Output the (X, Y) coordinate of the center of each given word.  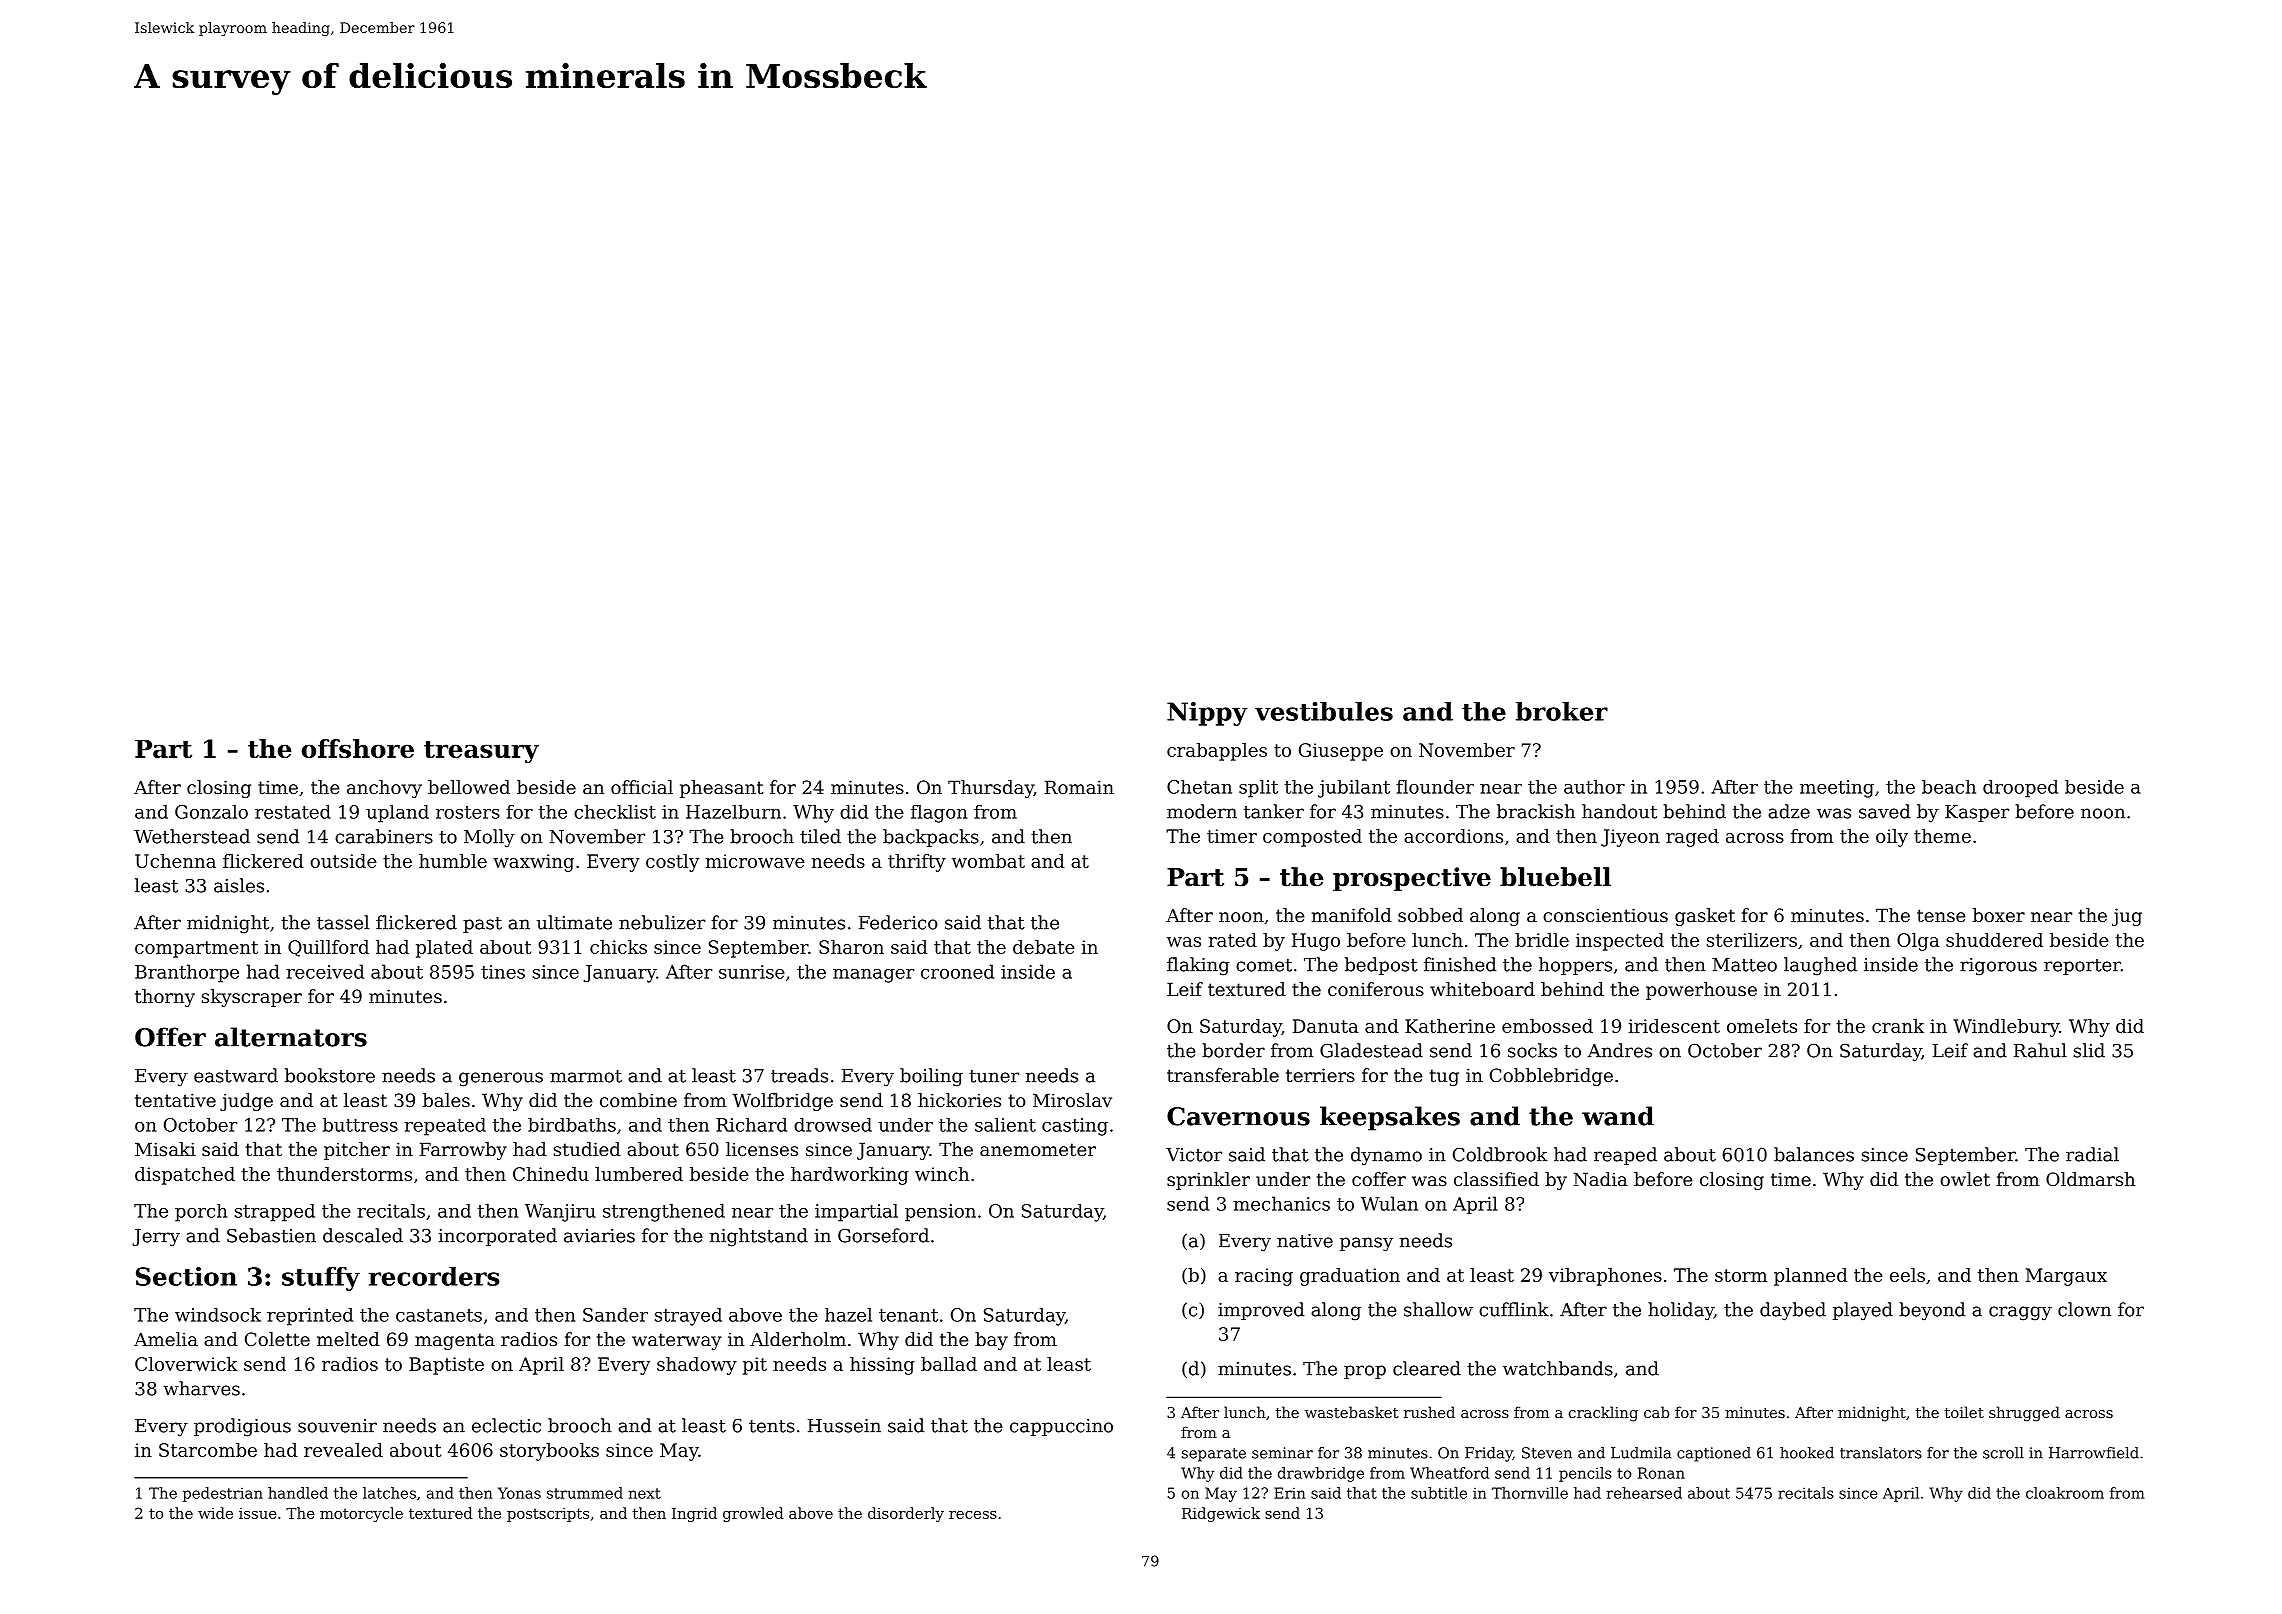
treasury (481, 752)
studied (587, 1149)
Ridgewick (1221, 1514)
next (645, 1493)
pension (940, 1213)
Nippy (1207, 714)
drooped (2020, 789)
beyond (1932, 1311)
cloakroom (2065, 1493)
